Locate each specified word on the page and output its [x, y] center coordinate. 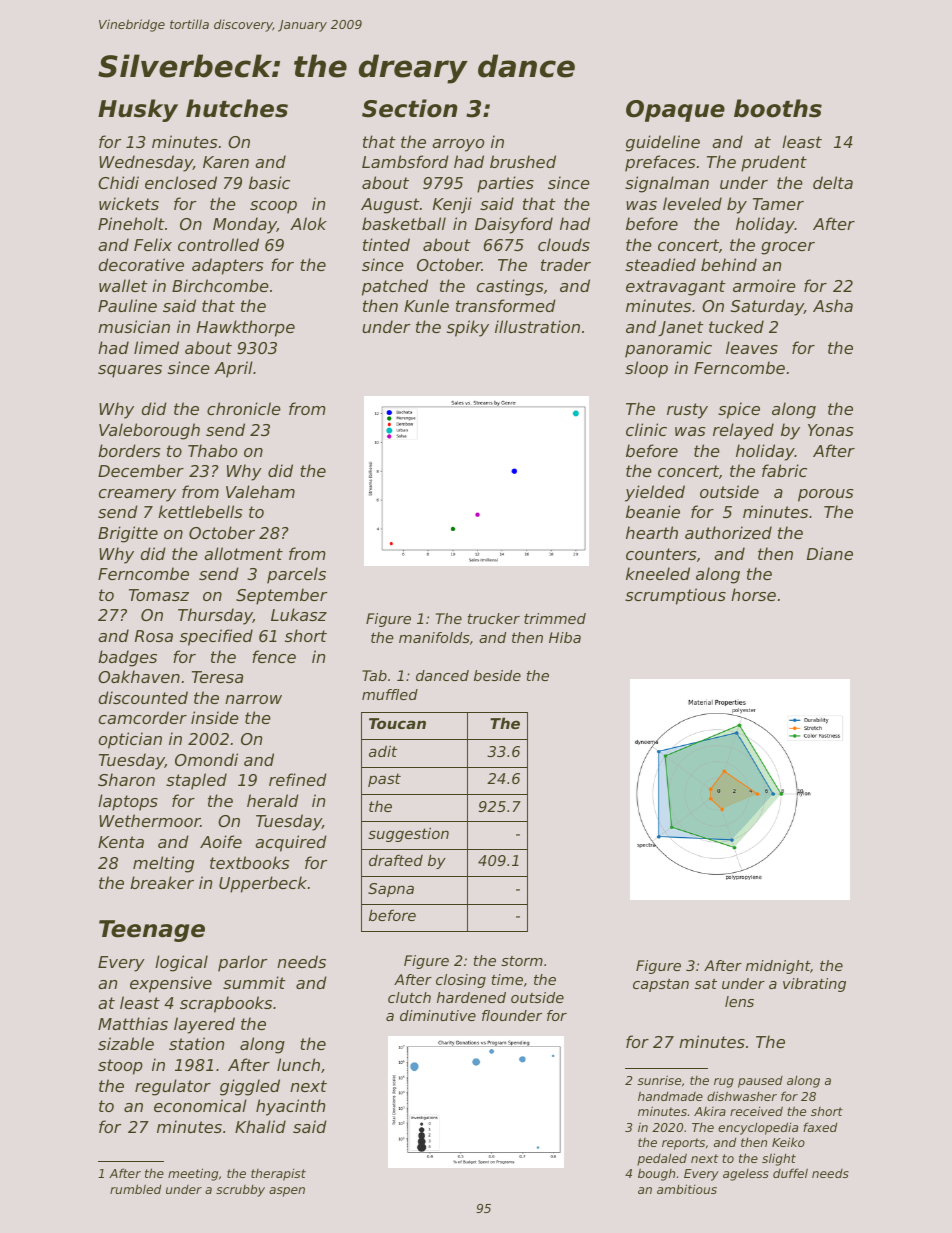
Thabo [212, 450]
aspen [287, 1192]
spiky [468, 328]
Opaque [675, 111]
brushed [523, 161]
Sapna [391, 890]
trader [566, 264]
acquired [291, 843]
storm [522, 961]
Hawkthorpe [246, 328]
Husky [138, 110]
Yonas [831, 430]
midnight [778, 967]
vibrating [814, 985]
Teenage [152, 931]
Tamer [778, 204]
